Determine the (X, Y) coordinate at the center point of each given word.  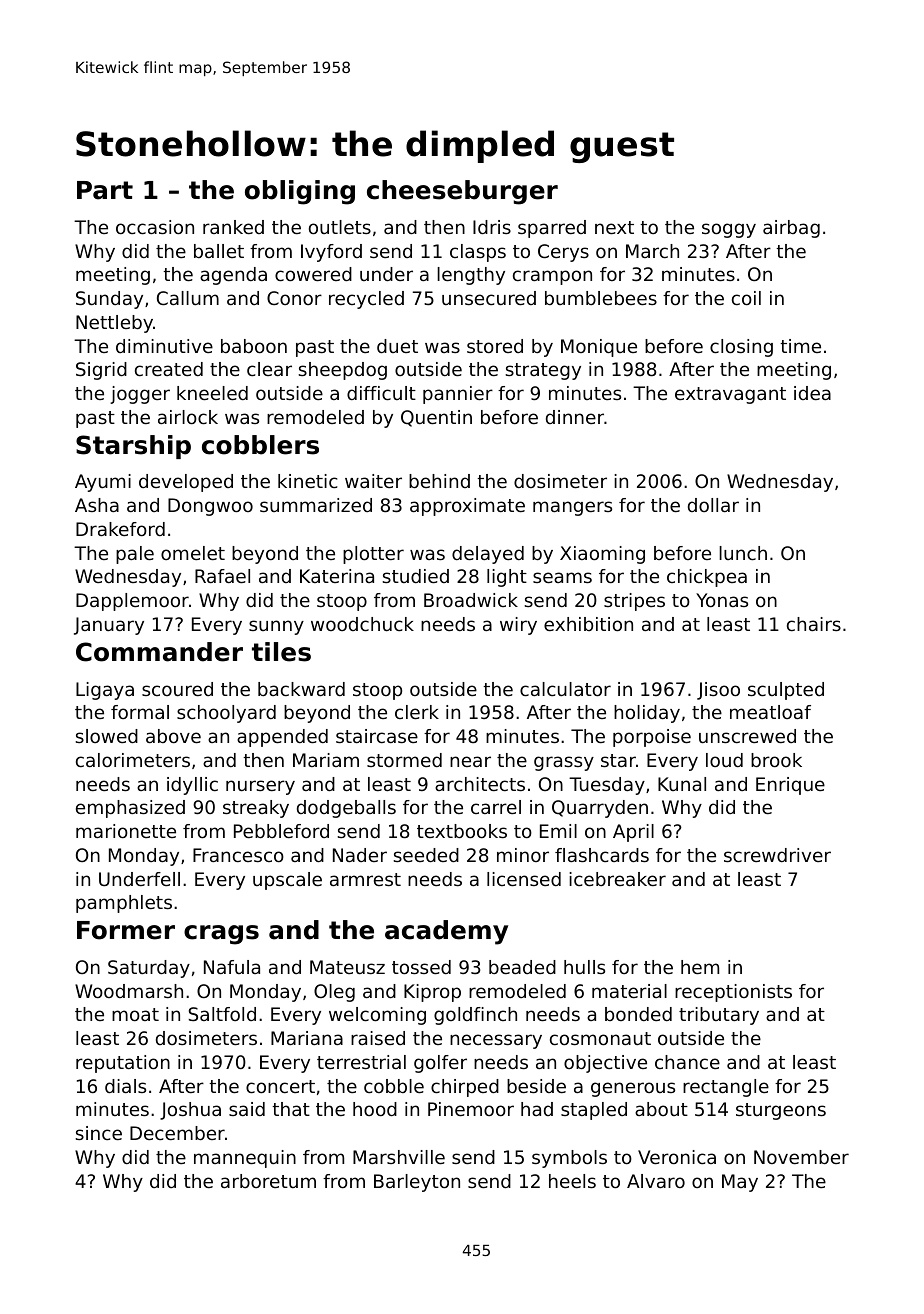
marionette (126, 831)
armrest (365, 879)
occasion (155, 227)
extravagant (730, 395)
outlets (340, 227)
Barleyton (417, 1183)
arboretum (268, 1181)
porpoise (652, 738)
